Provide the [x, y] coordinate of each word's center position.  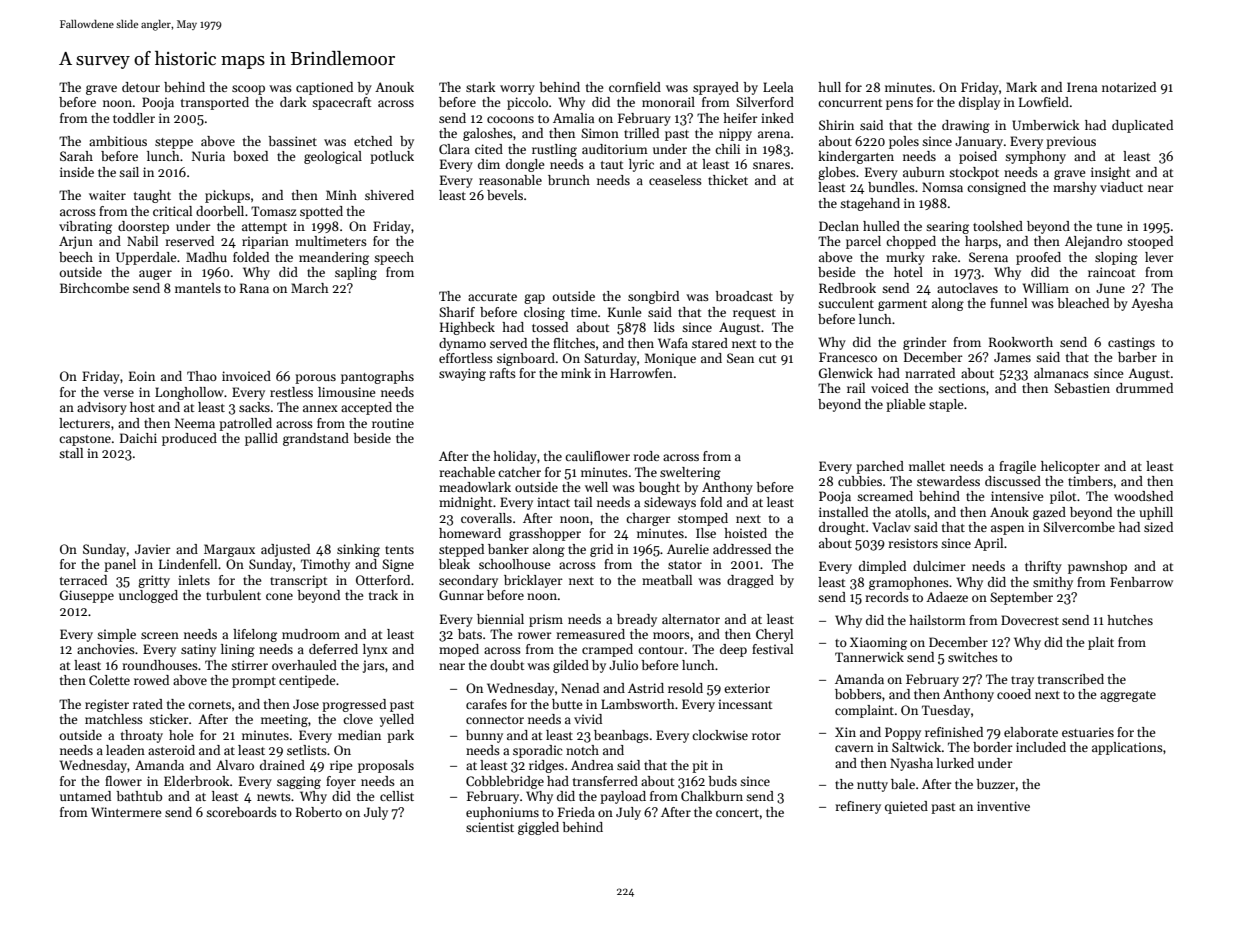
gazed [1049, 513]
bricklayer [533, 581]
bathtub [139, 796]
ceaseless [675, 180]
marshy [1075, 188]
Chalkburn [712, 796]
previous [1071, 142]
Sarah [76, 156]
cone [279, 596]
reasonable [510, 180]
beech [76, 257]
